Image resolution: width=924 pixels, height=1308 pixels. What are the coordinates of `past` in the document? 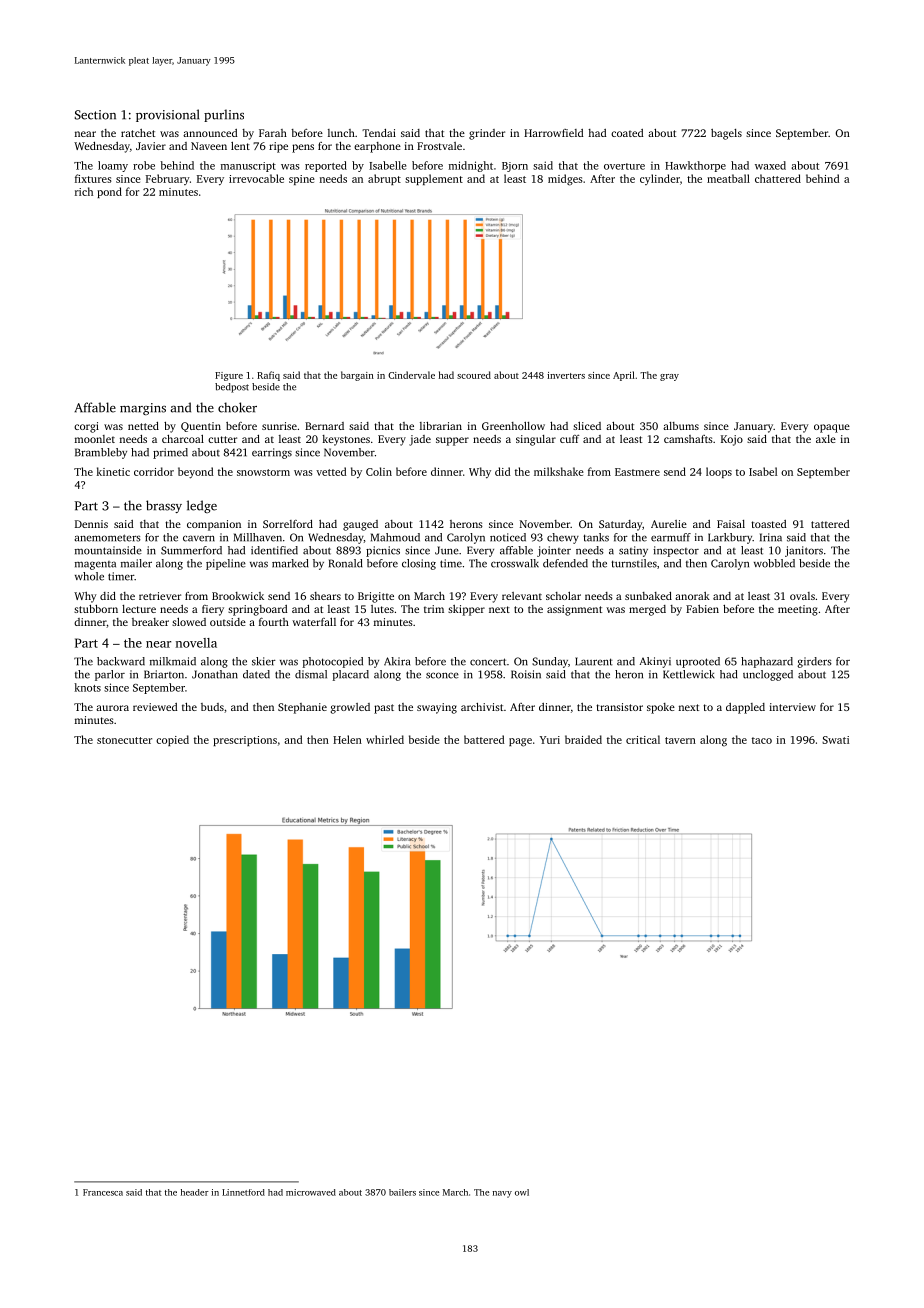 It's located at (384, 709).
